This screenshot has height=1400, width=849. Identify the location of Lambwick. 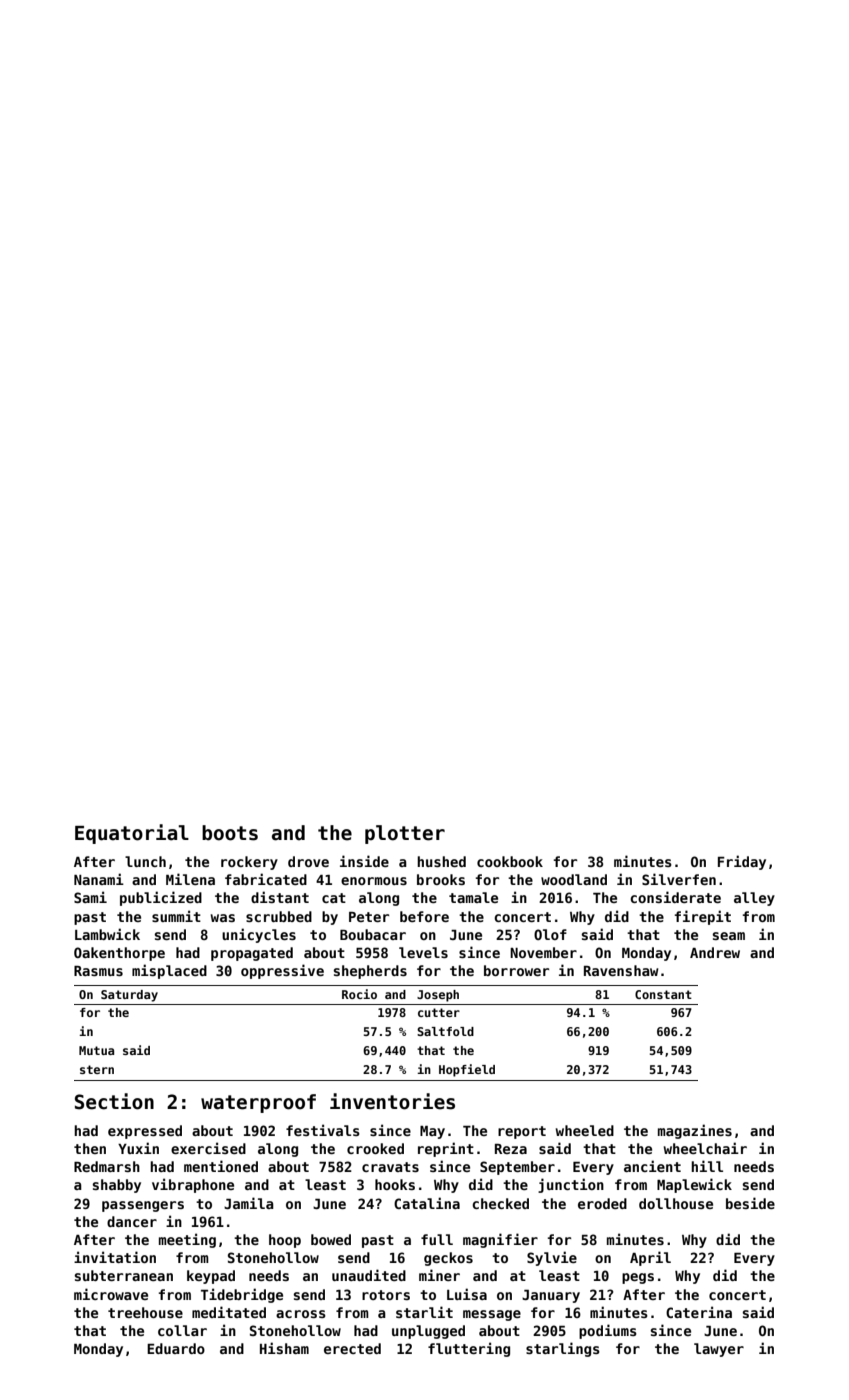
(107, 934).
